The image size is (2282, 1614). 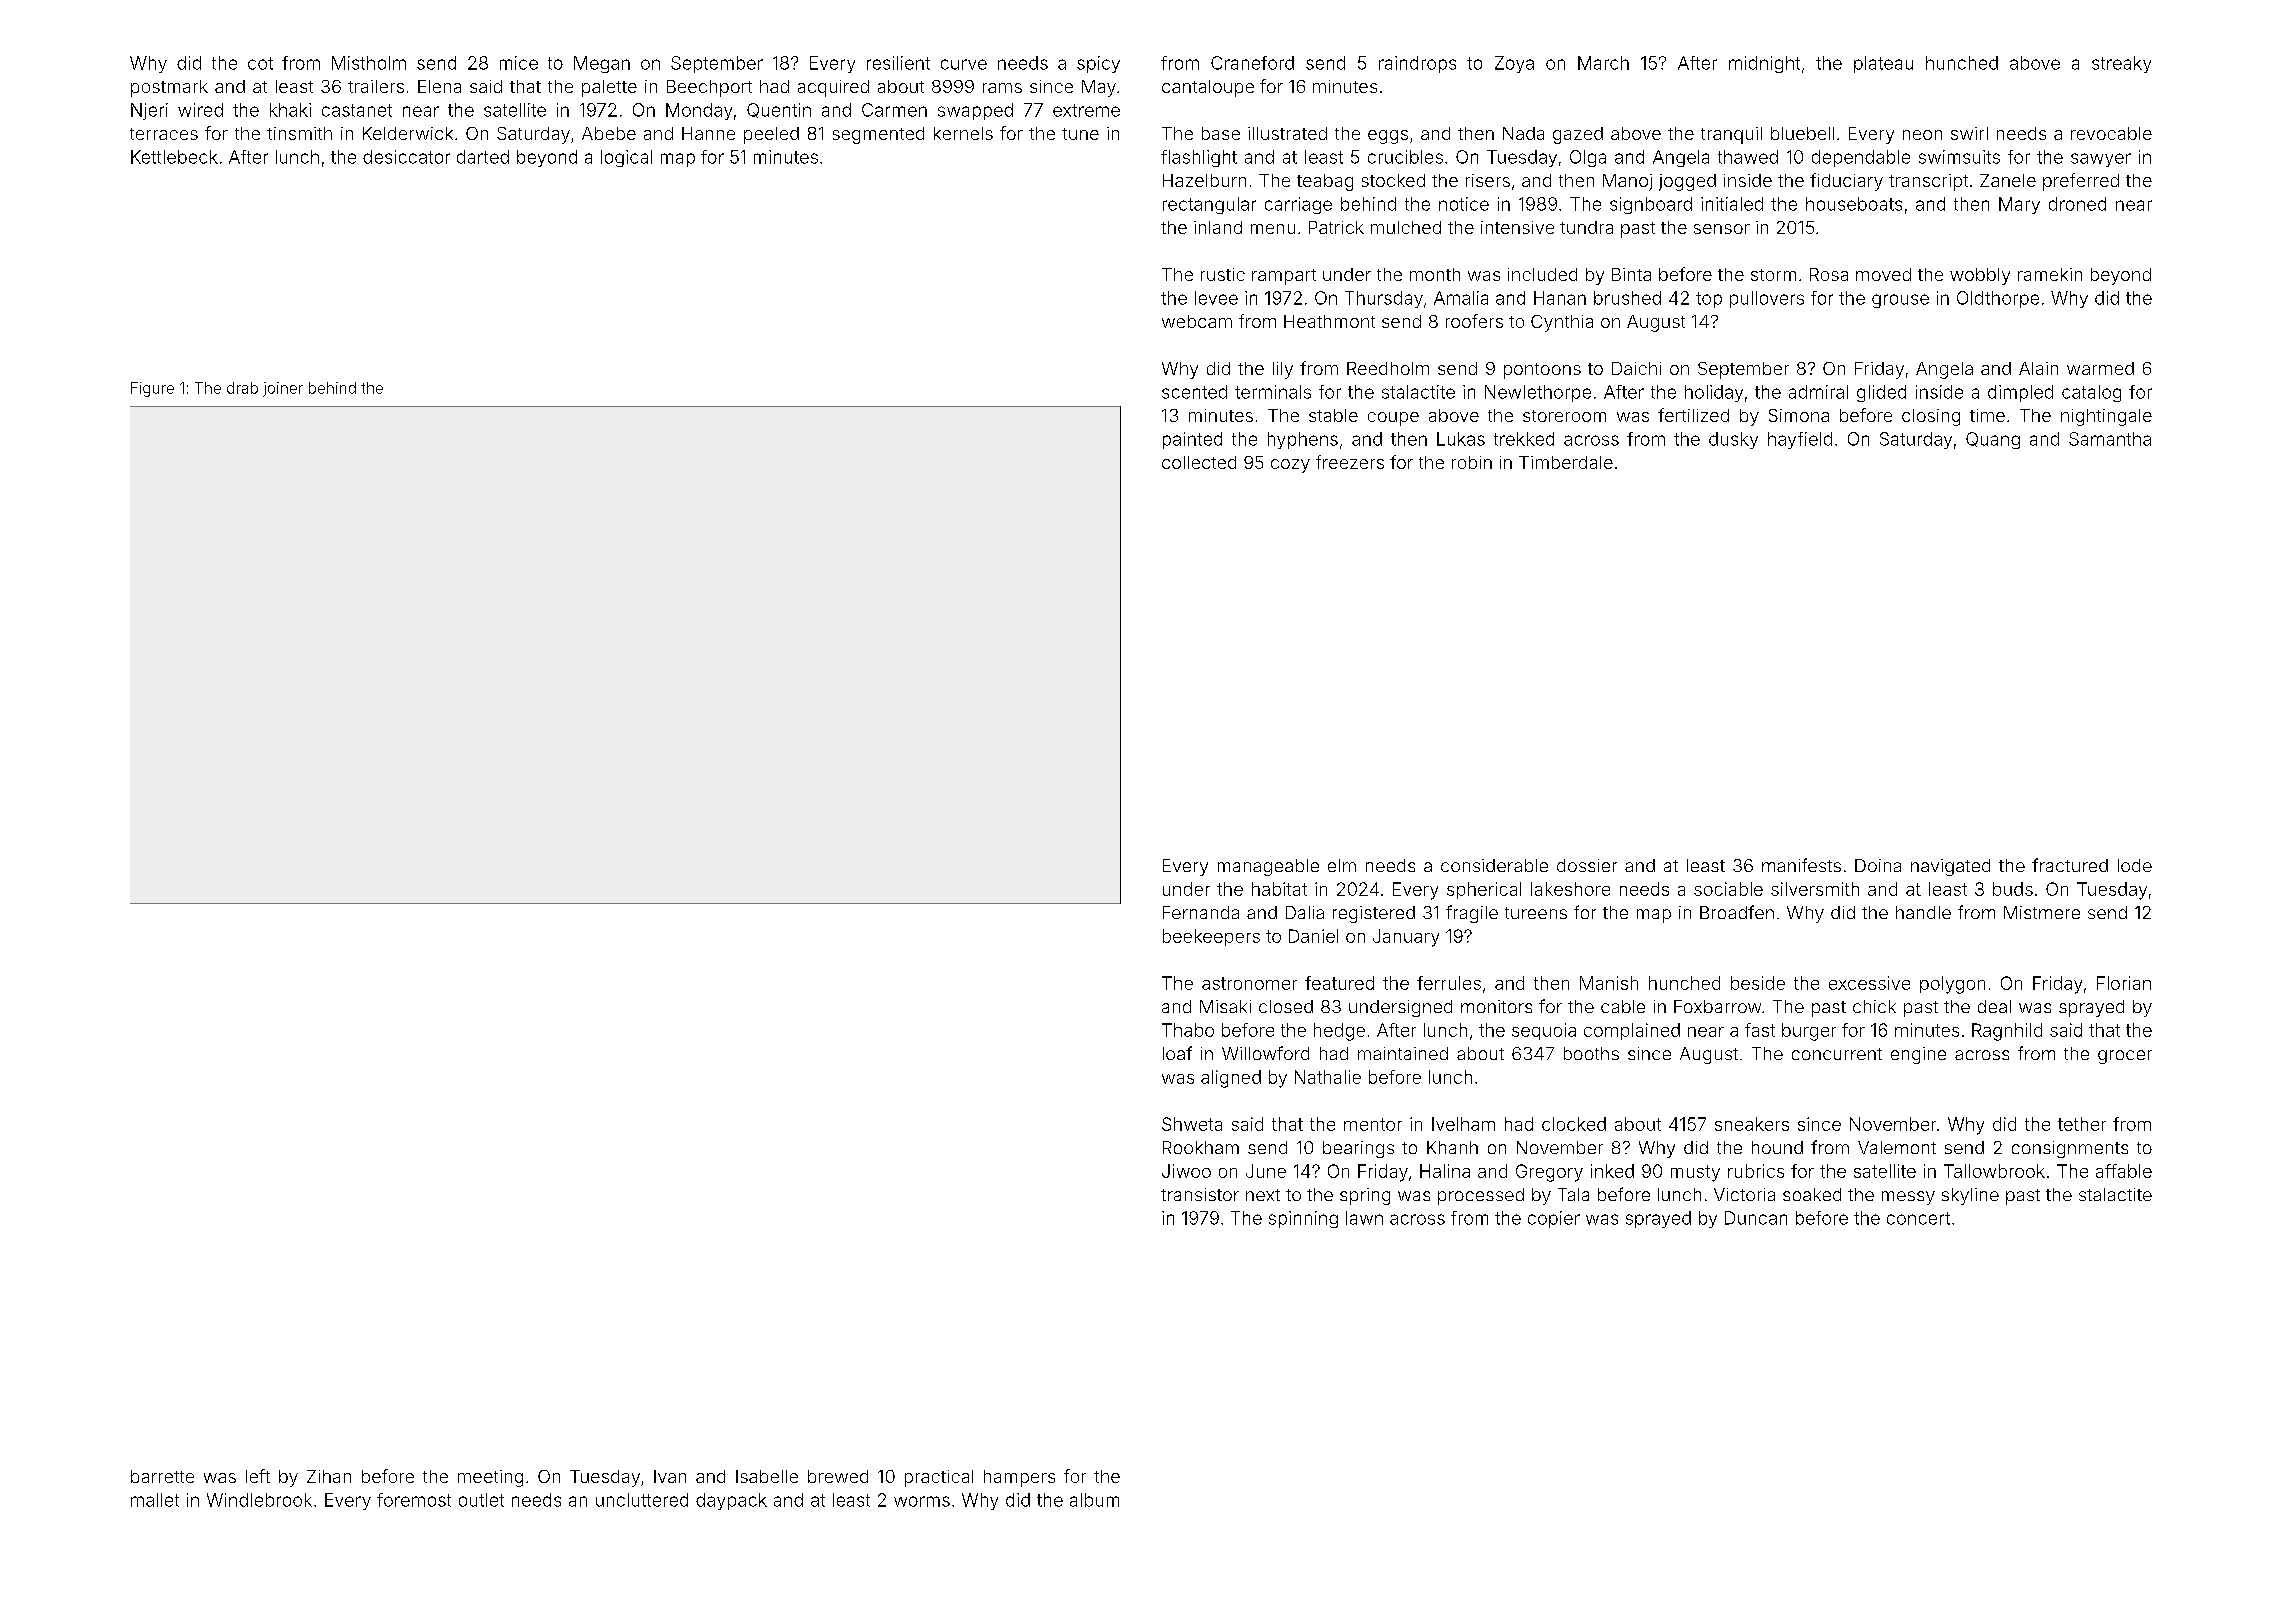 What do you see at coordinates (1199, 462) in the screenshot?
I see `collected` at bounding box center [1199, 462].
